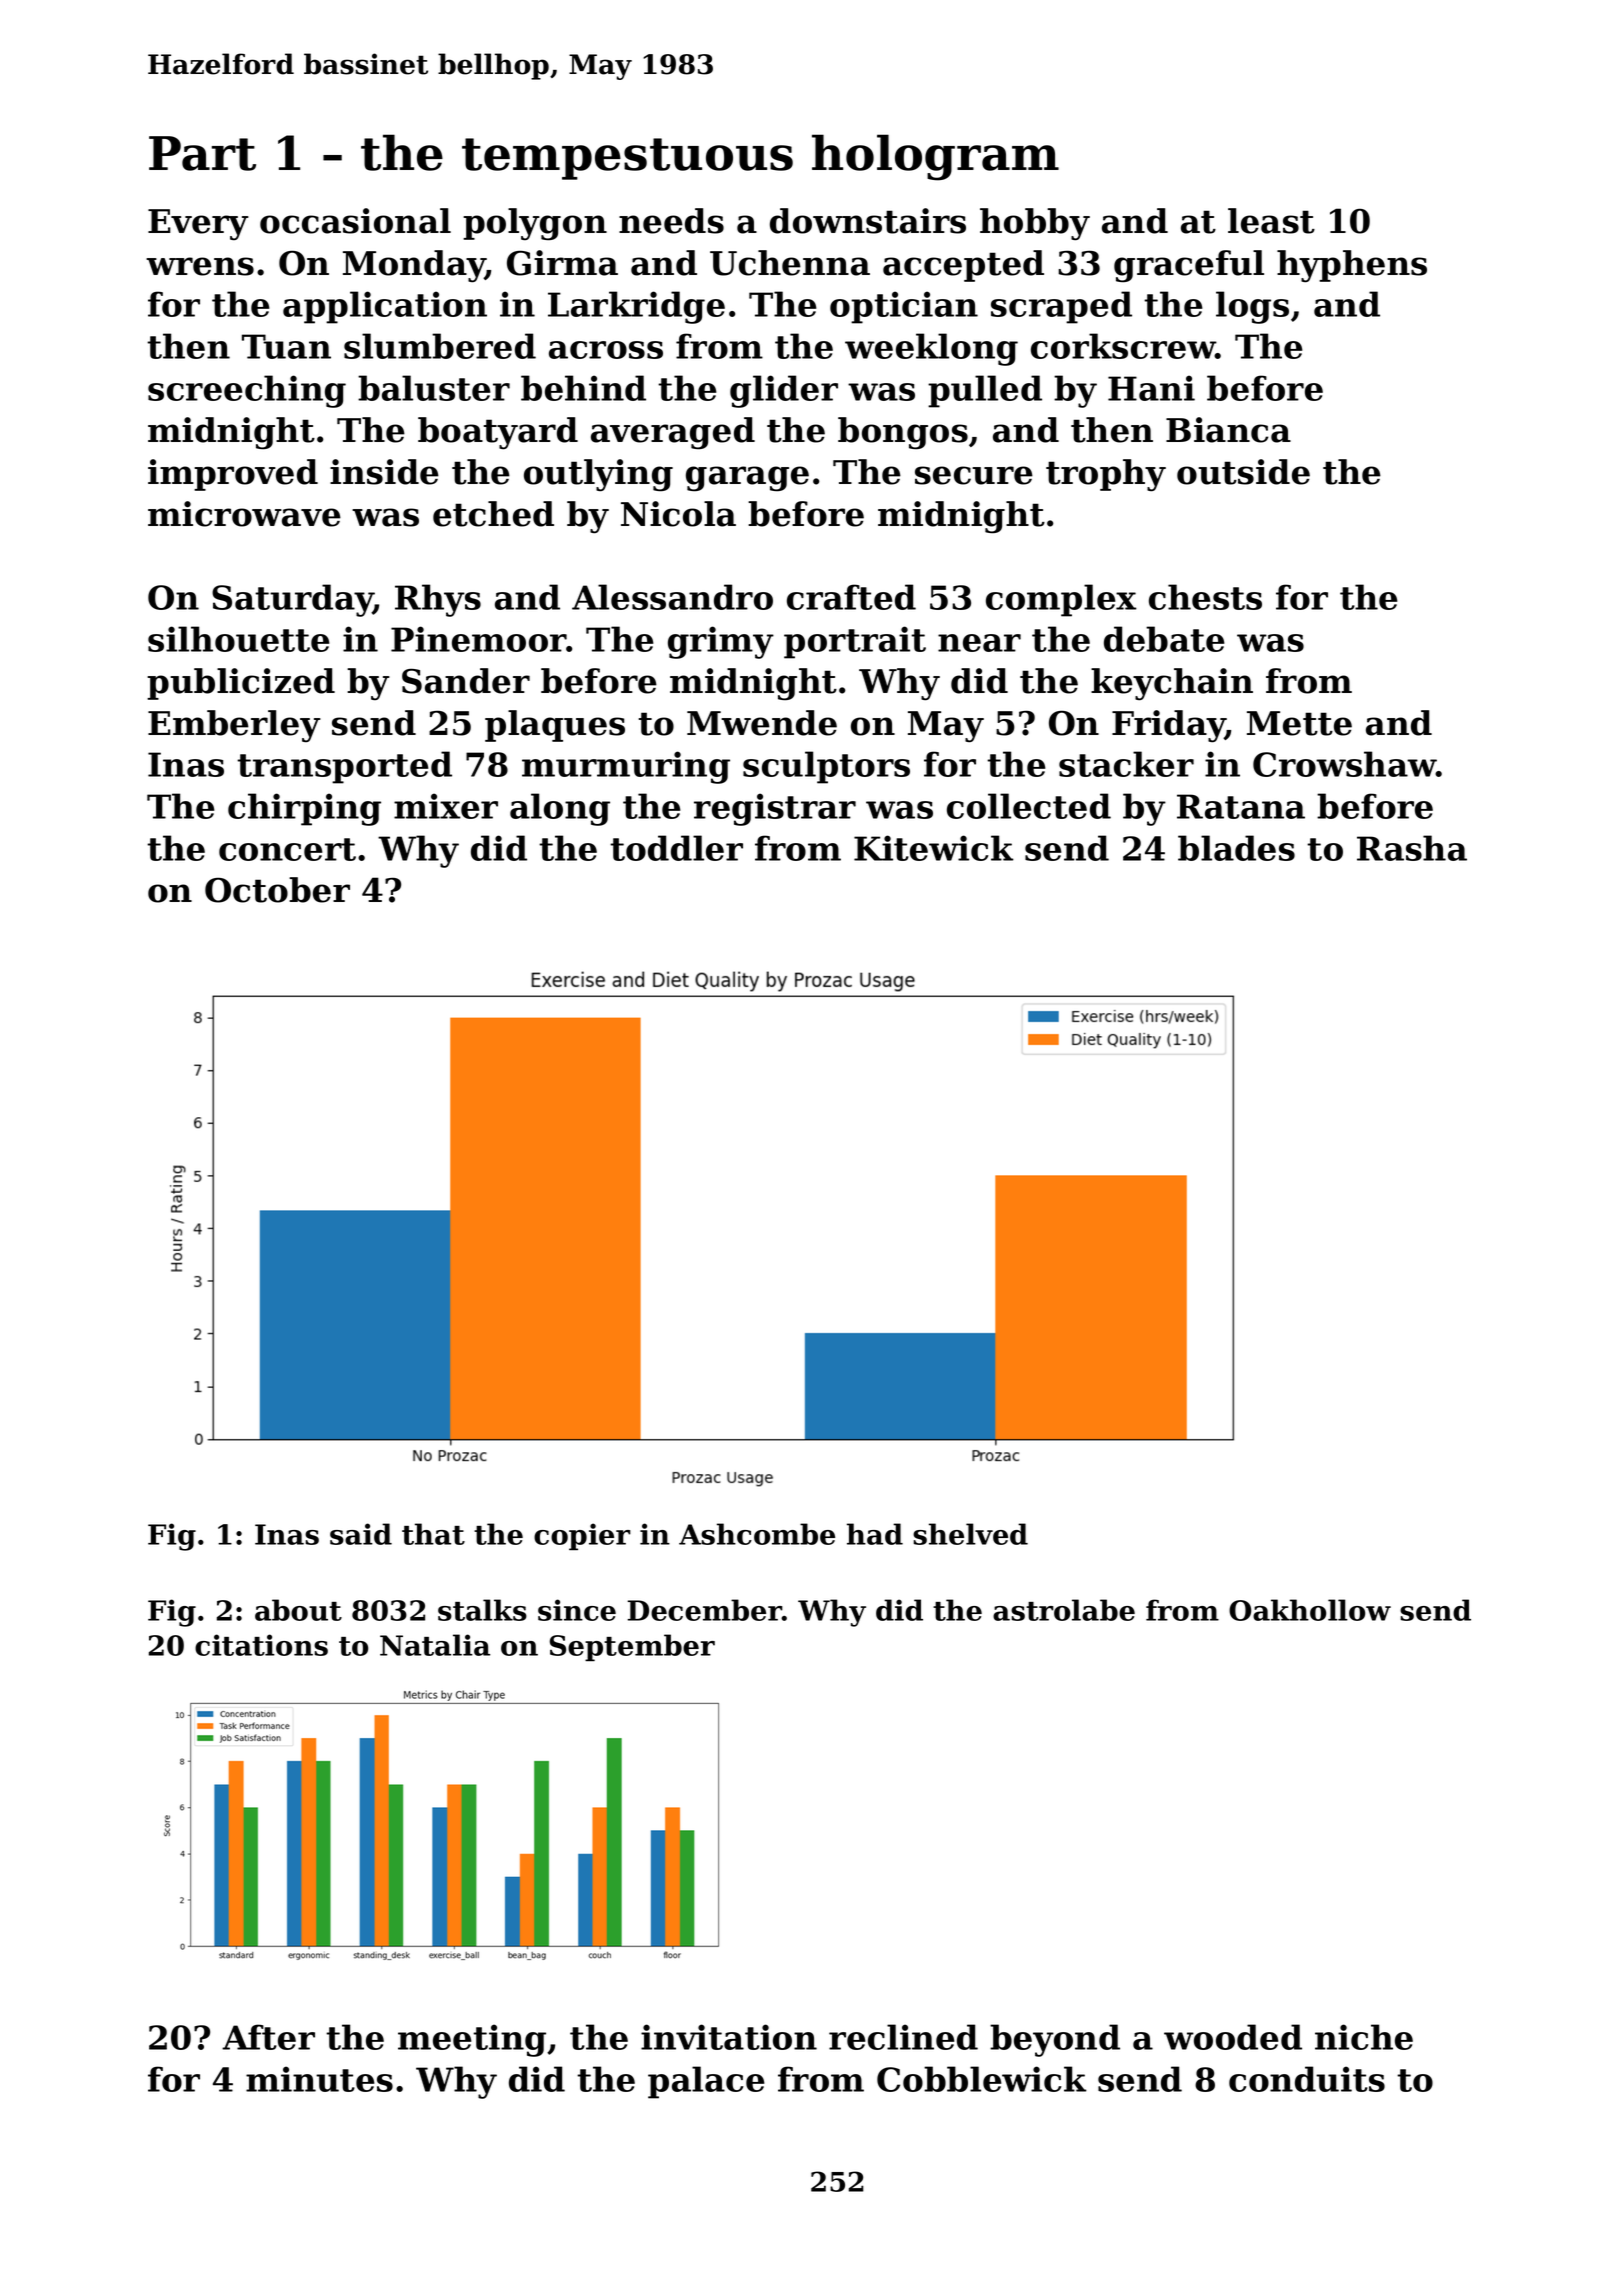 The height and width of the page is (2292, 1620). Describe the element at coordinates (268, 2037) in the page. I see `After` at that location.
